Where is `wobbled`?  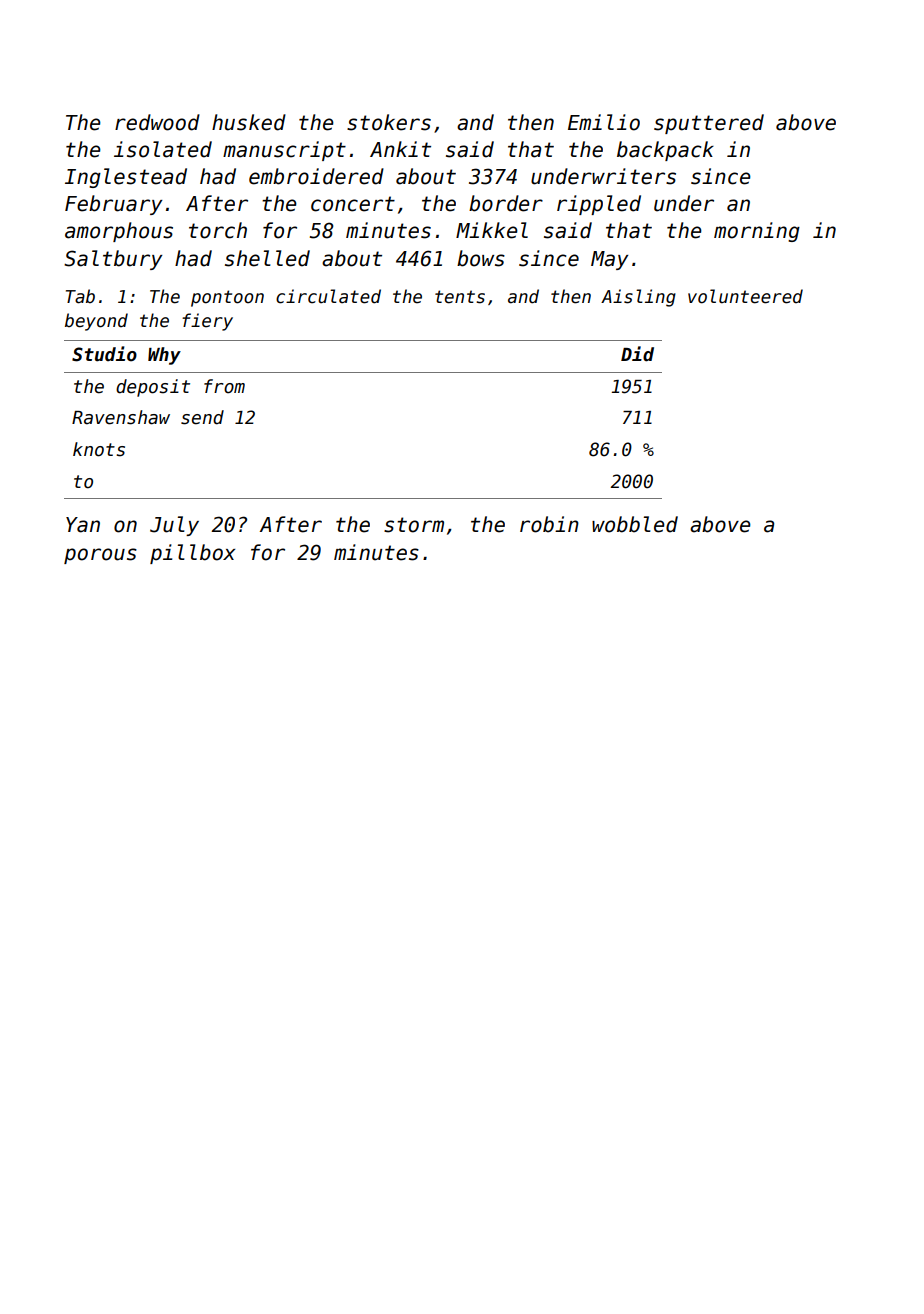
wobbled is located at coordinates (635, 524).
